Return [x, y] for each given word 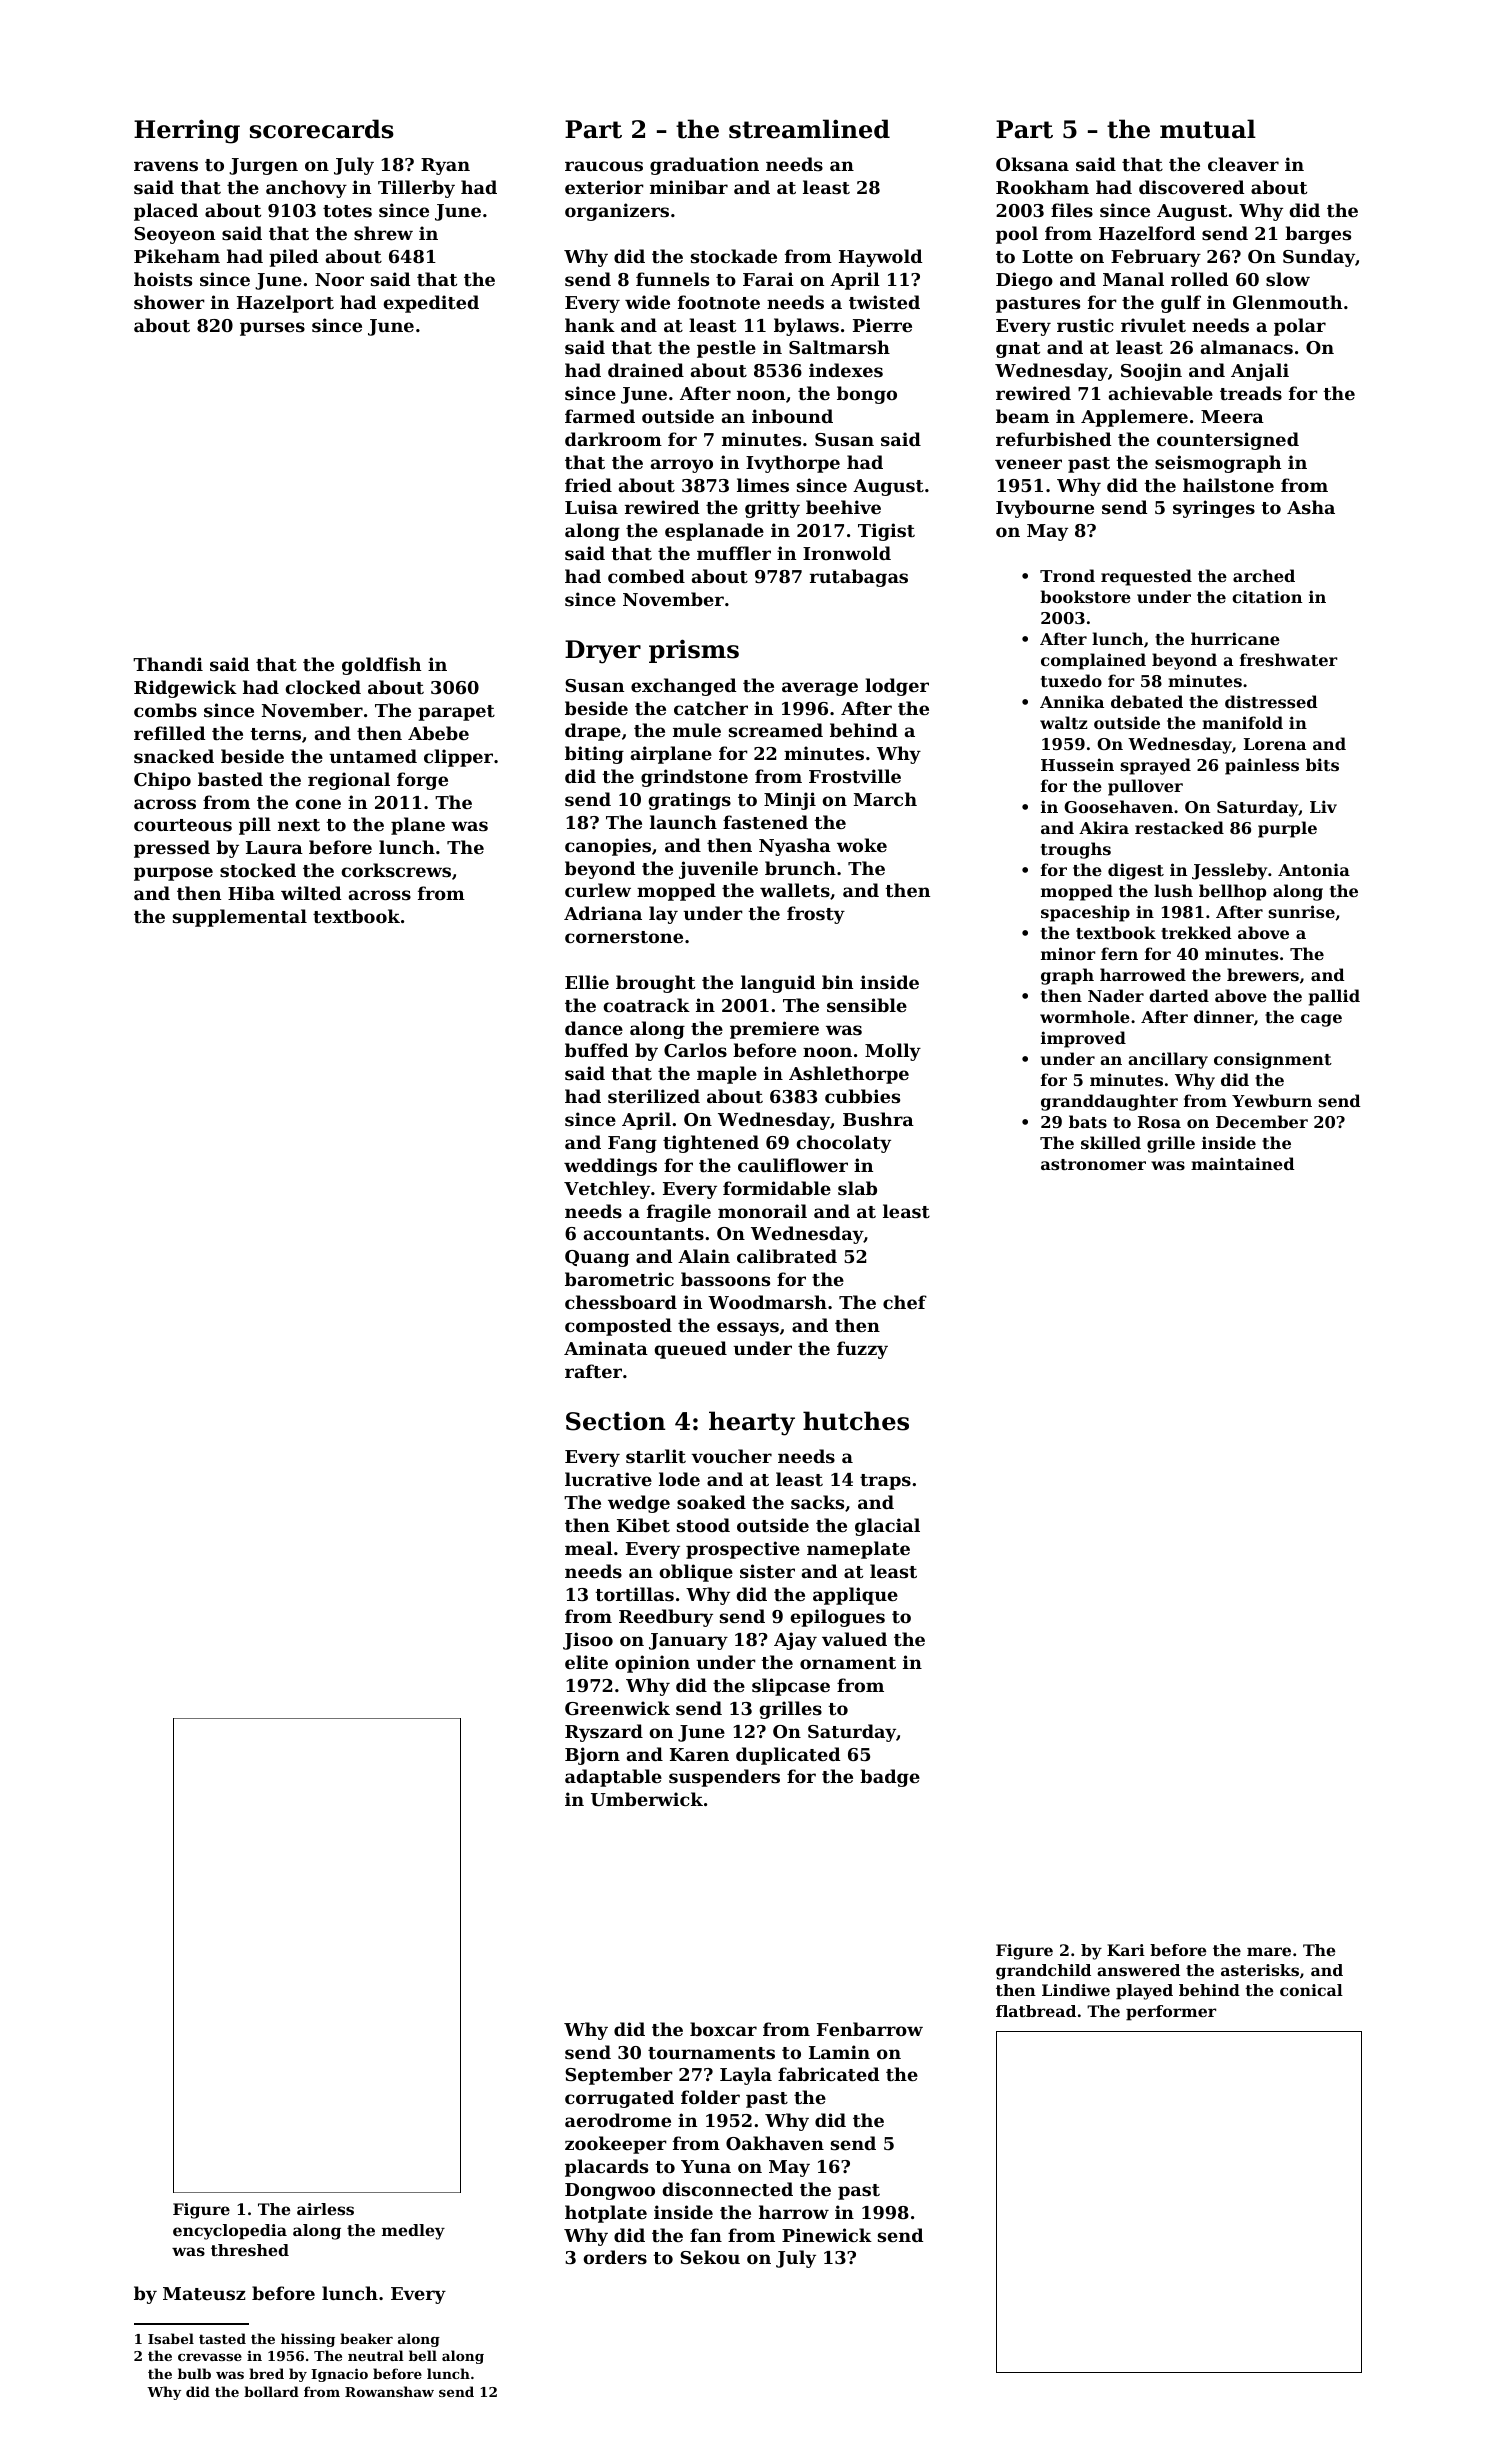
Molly [893, 1052]
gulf [1181, 304]
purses [272, 329]
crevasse [210, 2357]
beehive [843, 507]
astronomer [1093, 1164]
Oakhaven [775, 2143]
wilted [311, 893]
